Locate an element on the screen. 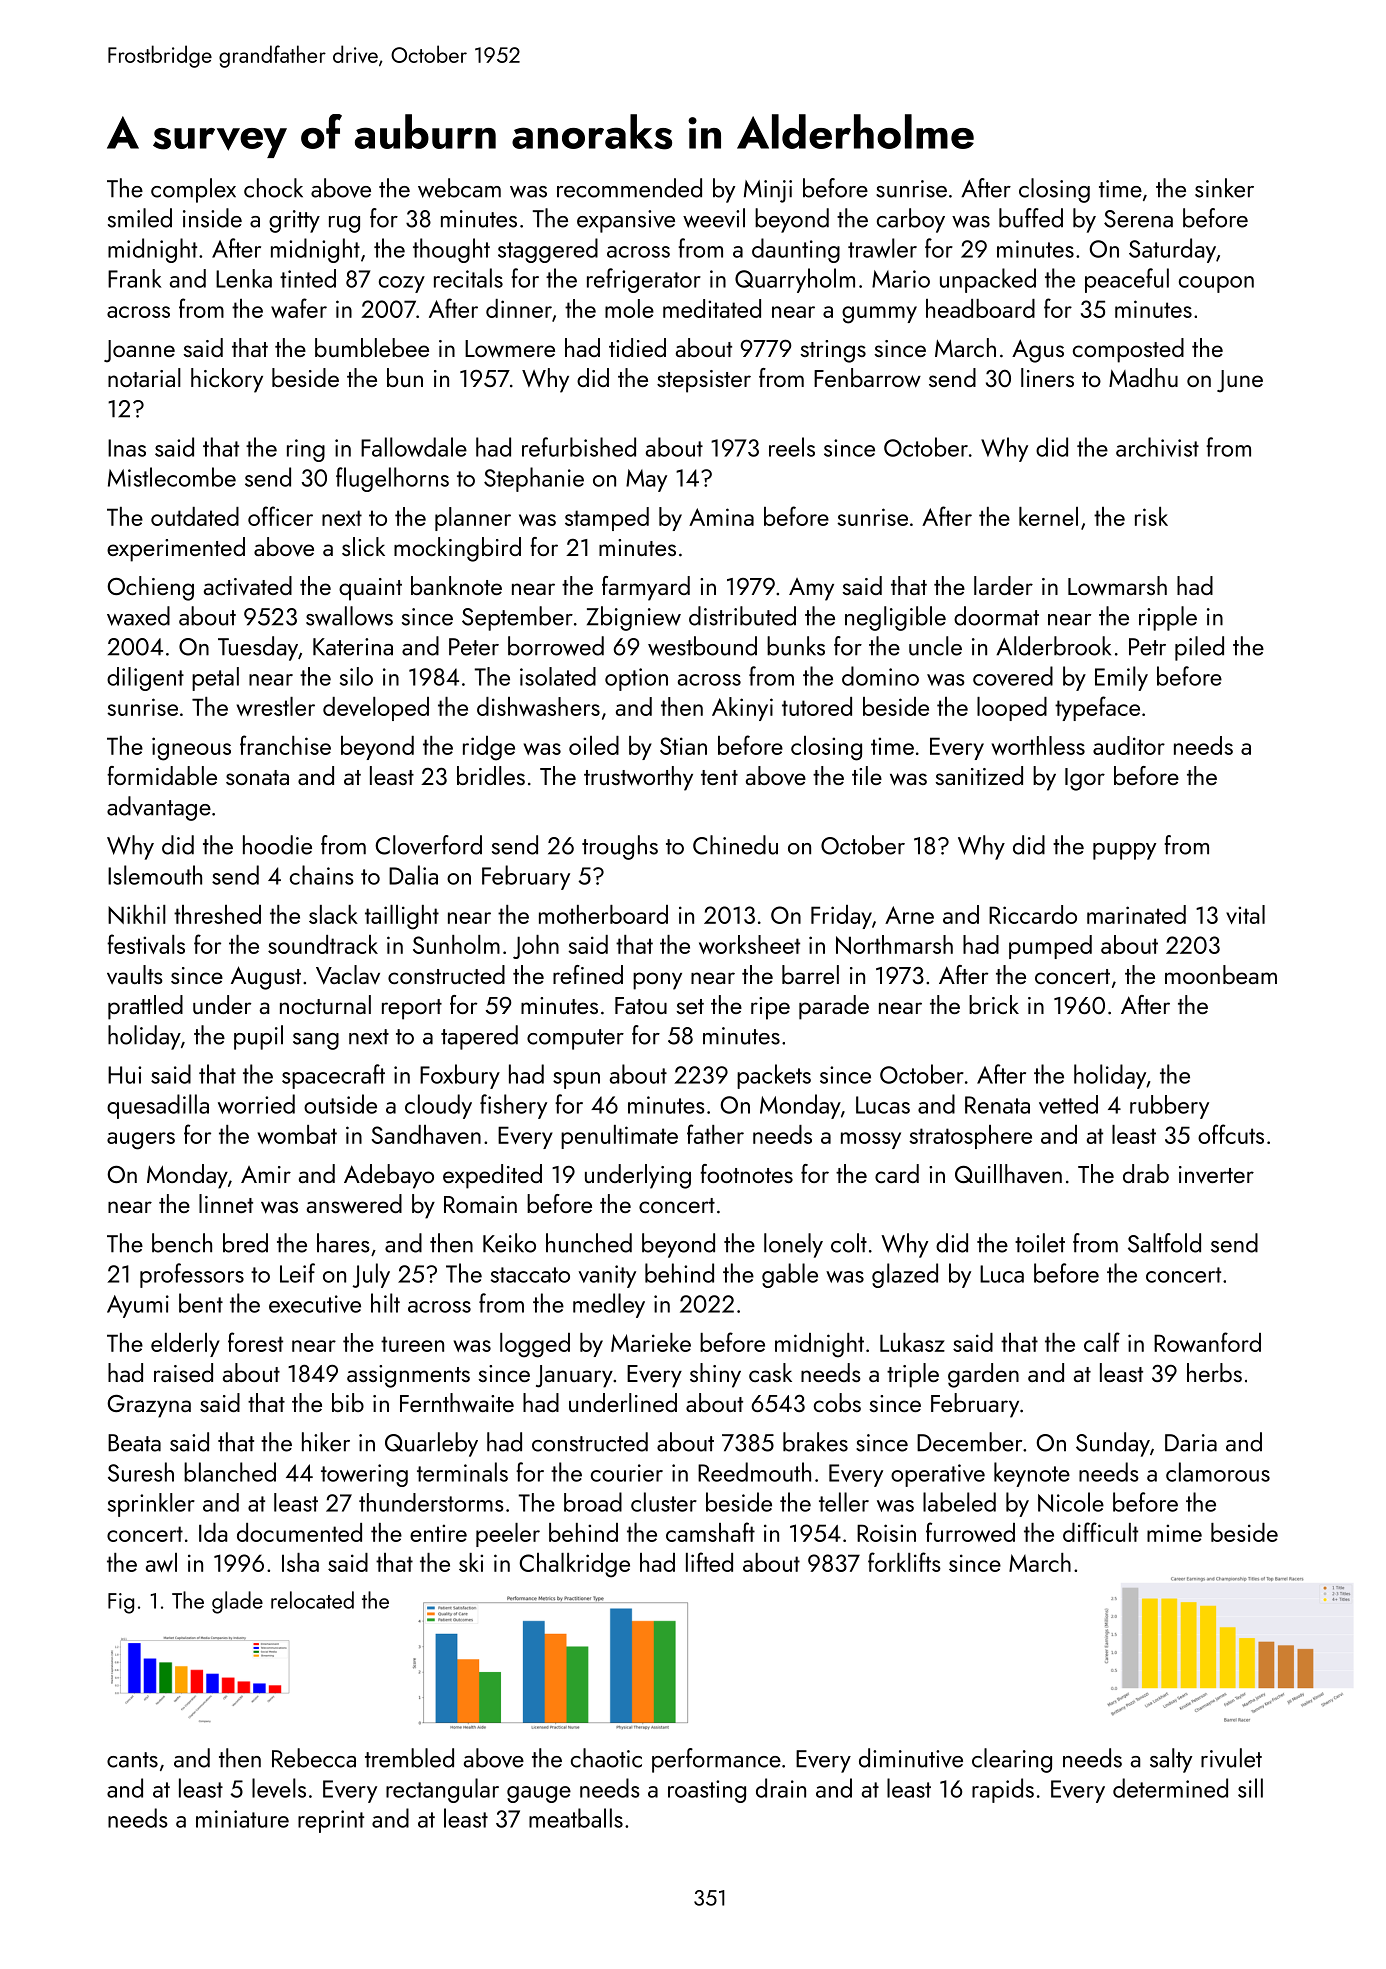 This screenshot has height=1969, width=1386. larder is located at coordinates (1003, 585).
